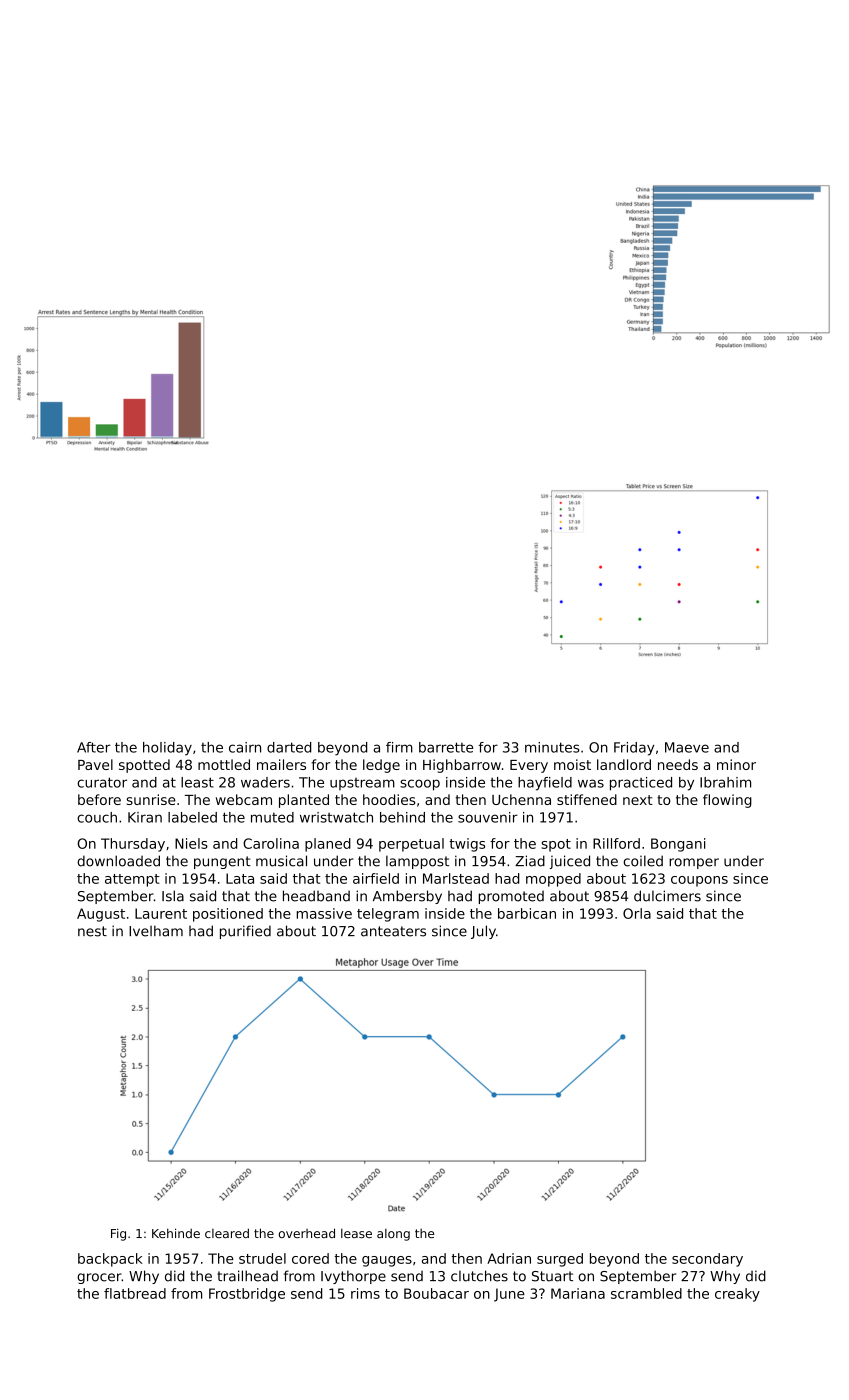 The width and height of the screenshot is (849, 1400). What do you see at coordinates (95, 764) in the screenshot?
I see `Pavel` at bounding box center [95, 764].
